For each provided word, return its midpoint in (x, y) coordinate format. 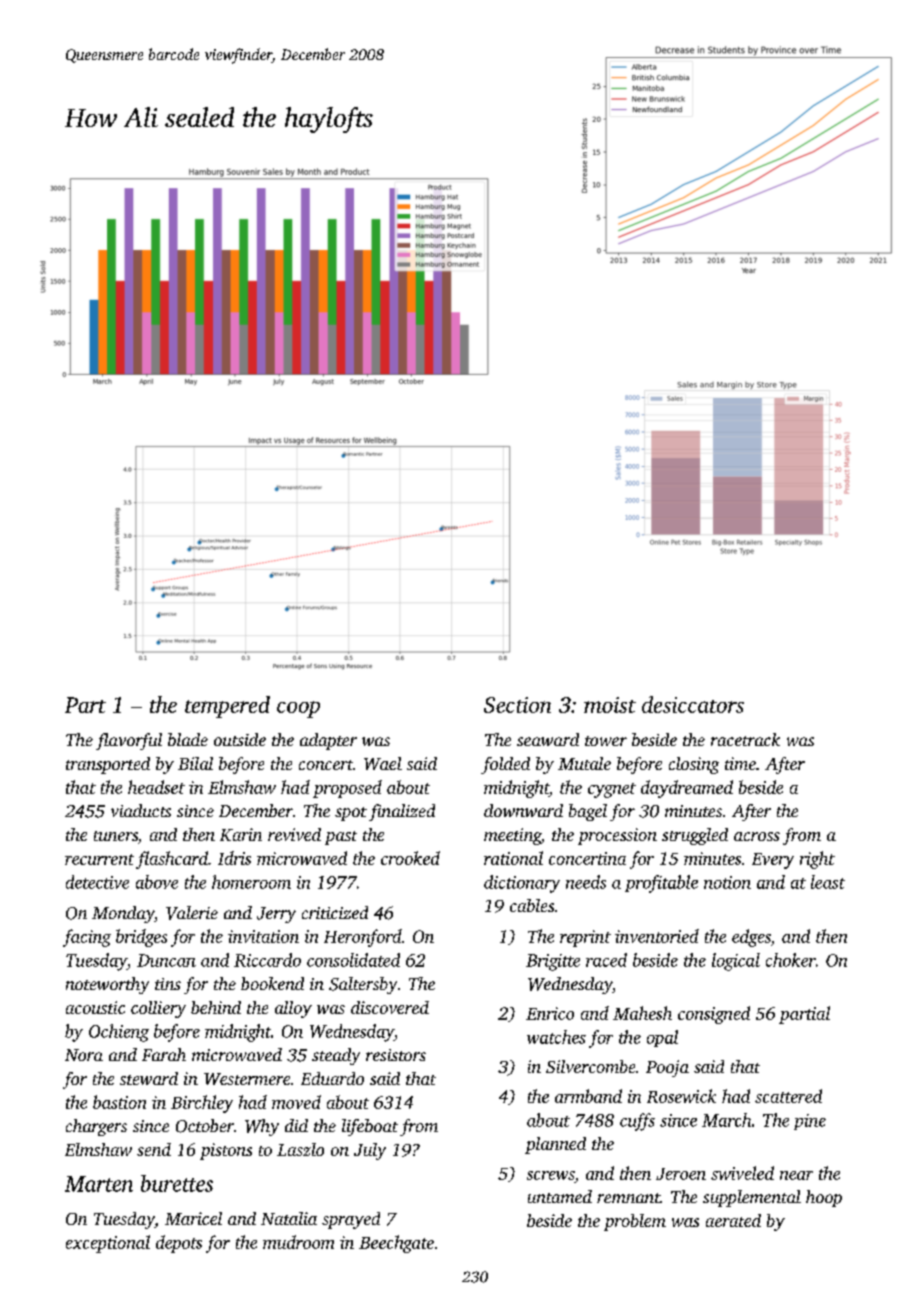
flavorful (129, 741)
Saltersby (363, 985)
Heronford (363, 938)
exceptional (108, 1244)
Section (517, 705)
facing (87, 938)
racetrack (745, 739)
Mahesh (642, 1013)
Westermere (247, 1079)
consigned (714, 1015)
